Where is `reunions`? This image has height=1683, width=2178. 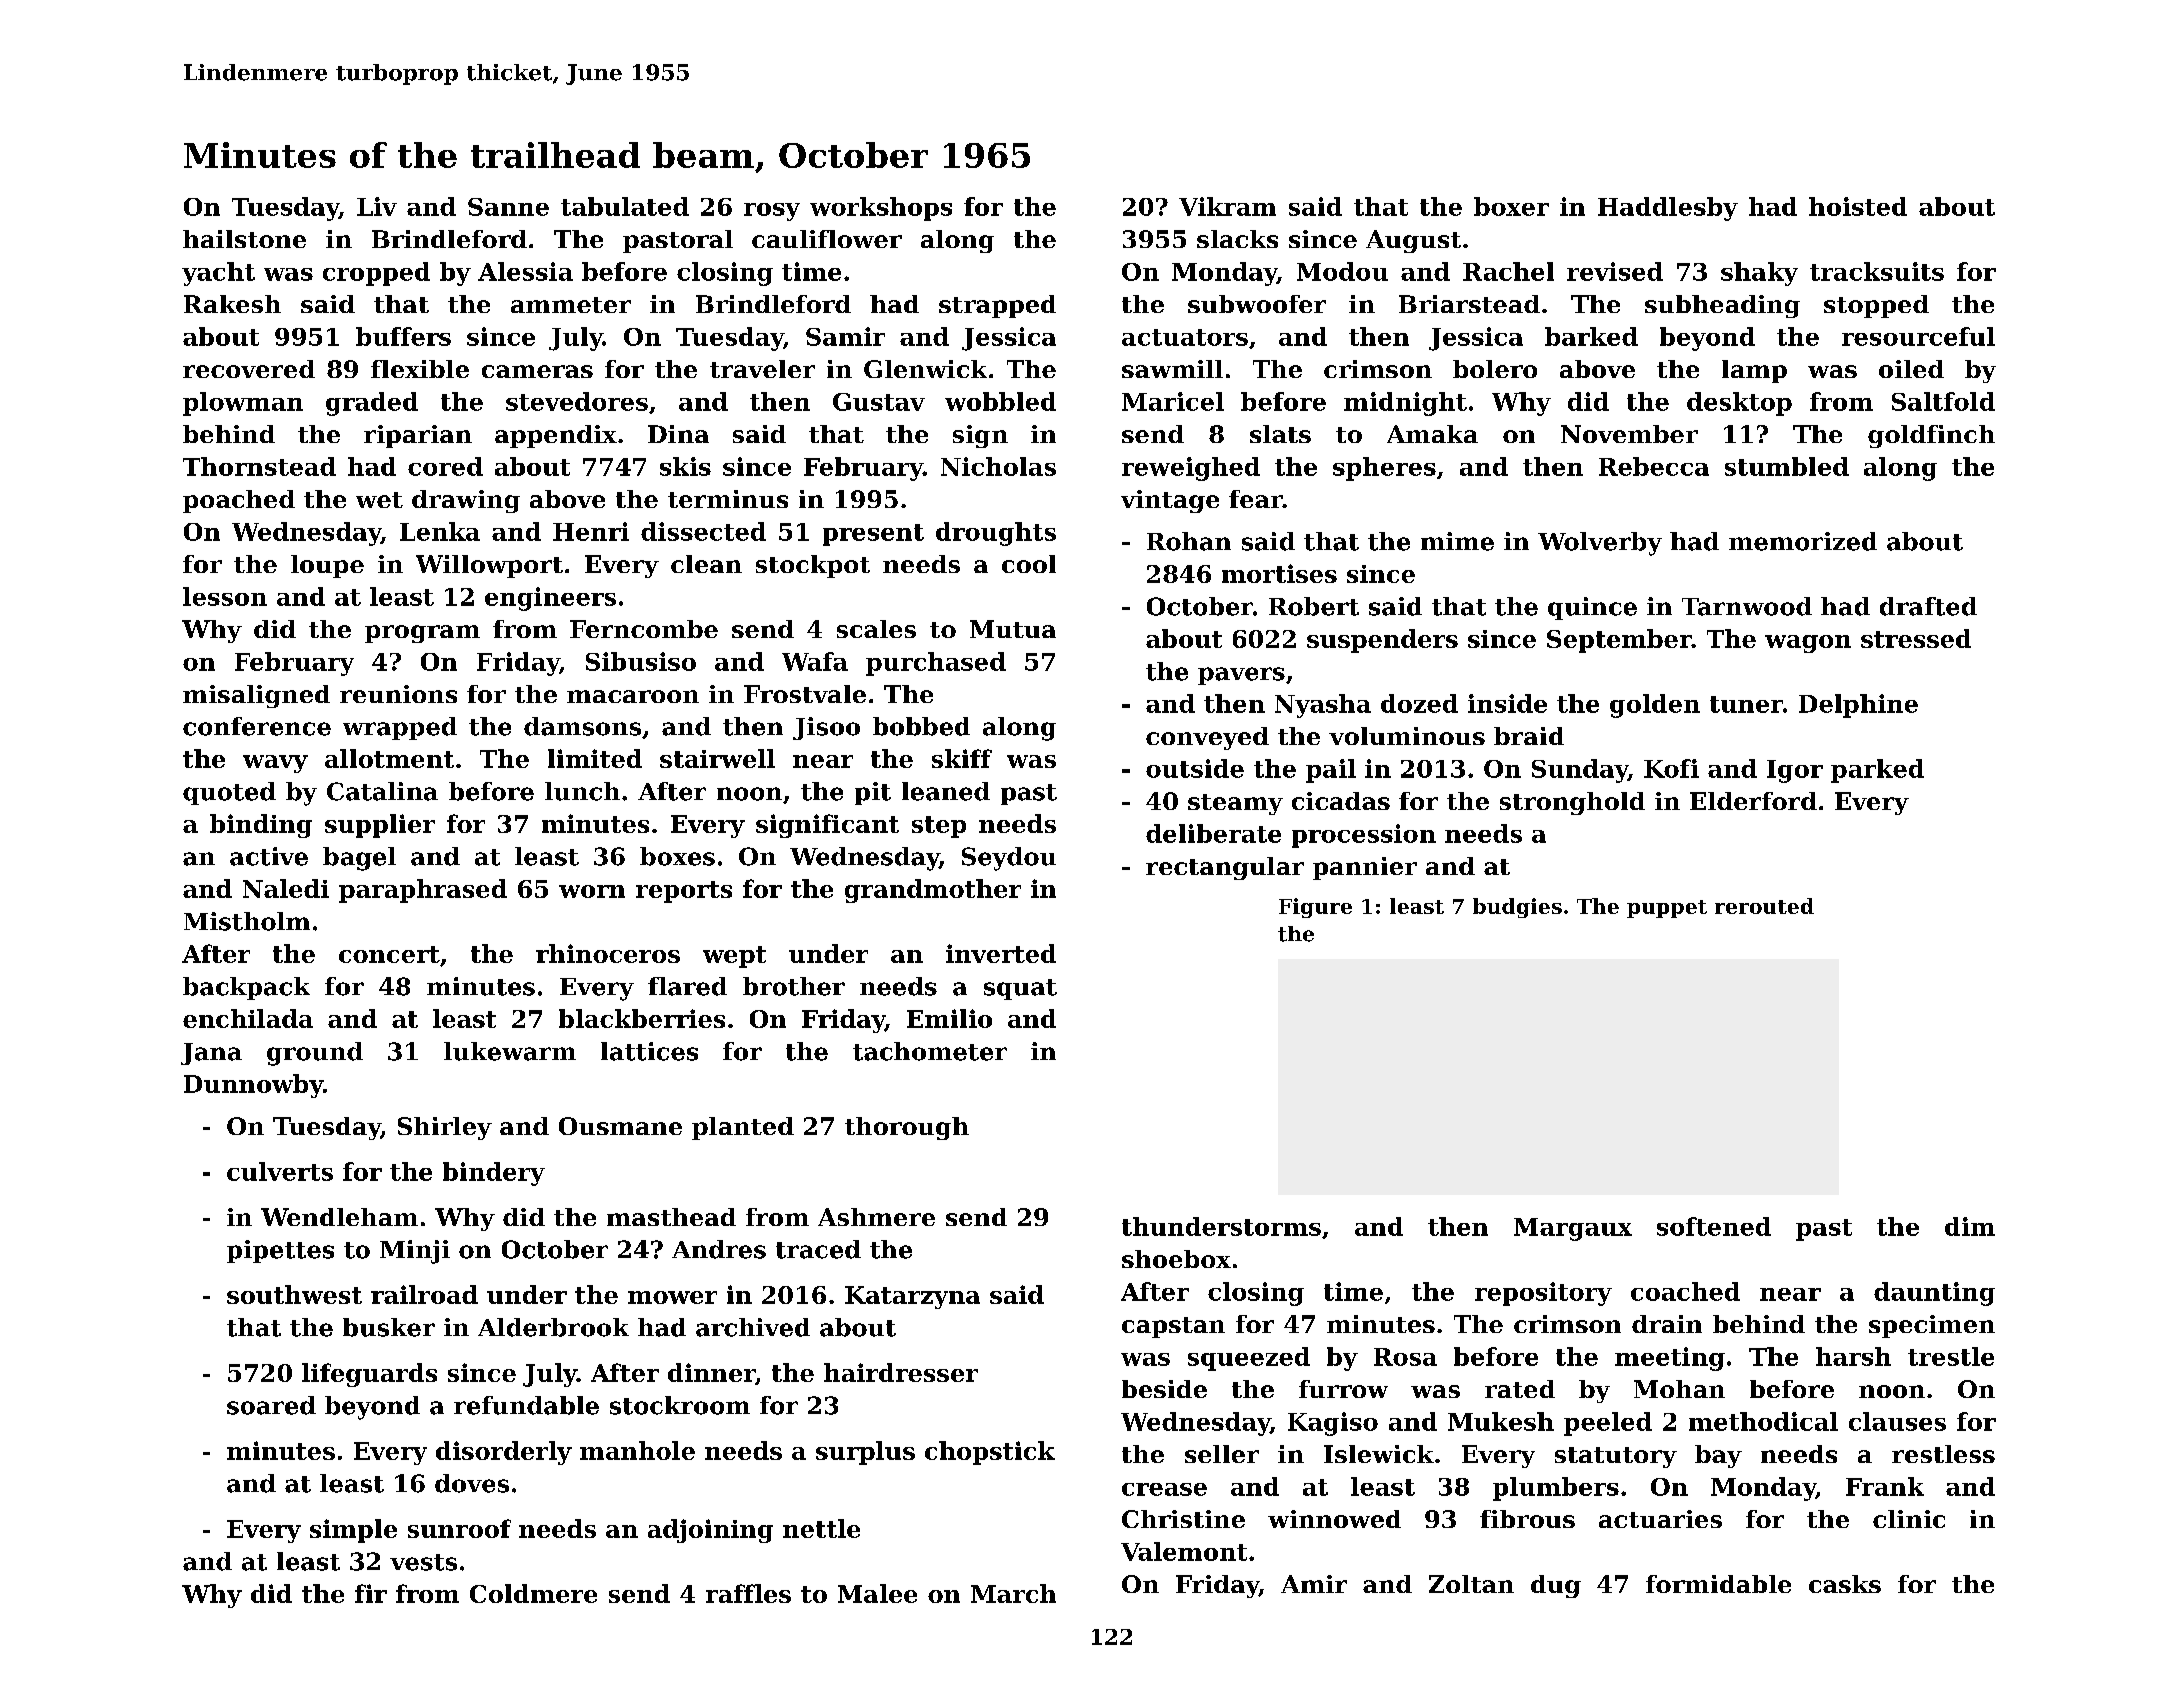 reunions is located at coordinates (398, 694).
